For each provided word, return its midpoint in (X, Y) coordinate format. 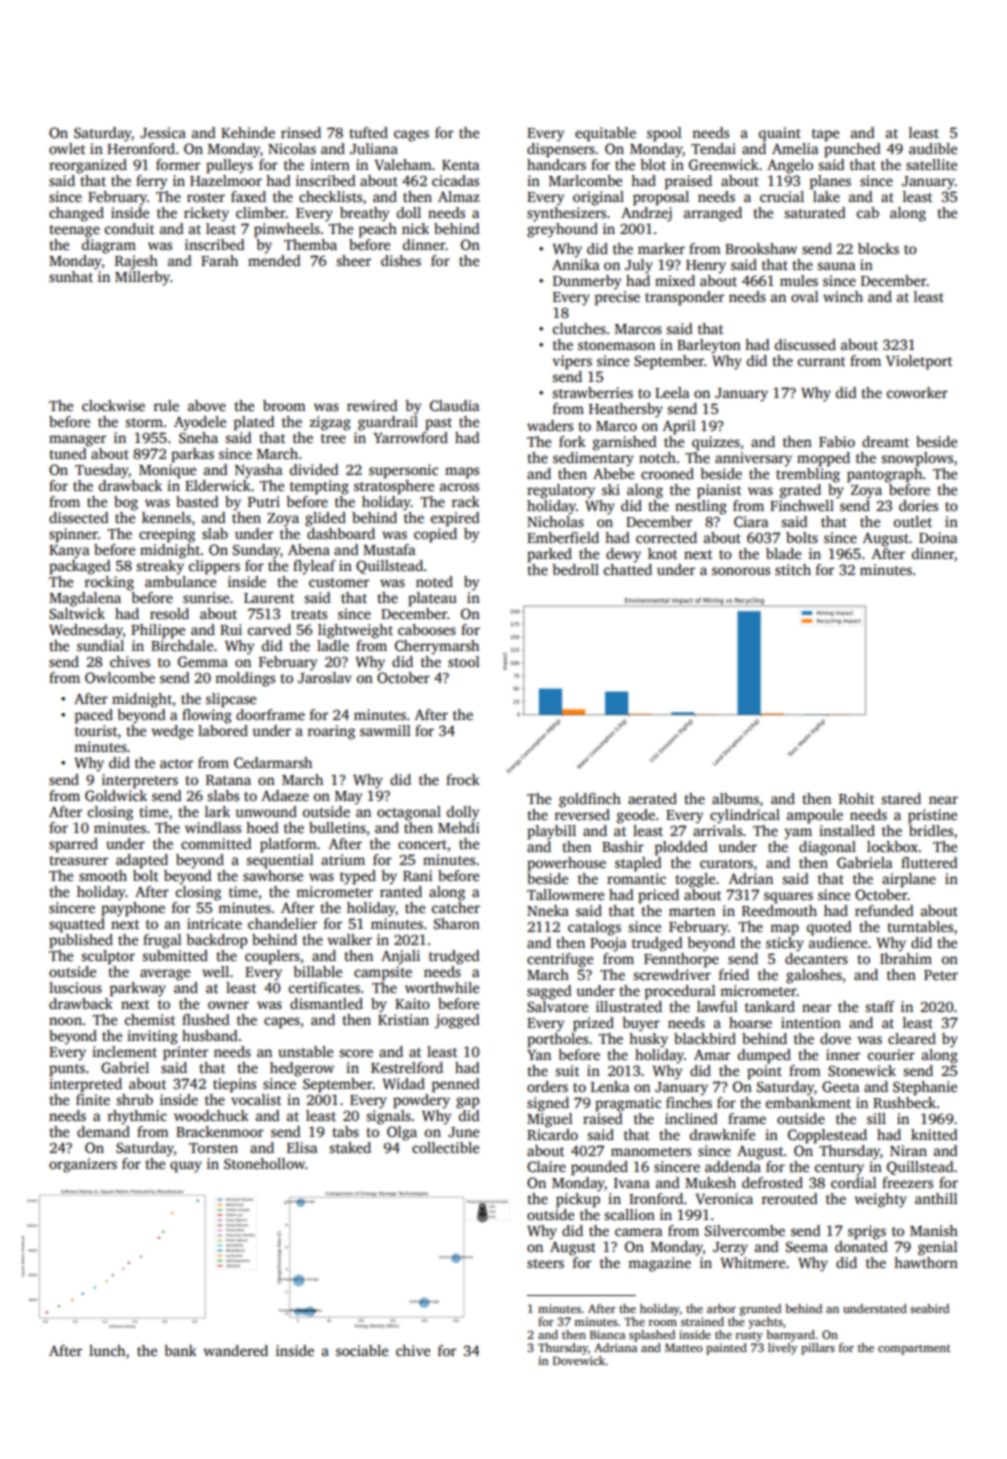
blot (653, 164)
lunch (107, 1350)
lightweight (355, 631)
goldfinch (590, 800)
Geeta (841, 1086)
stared (901, 798)
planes (830, 182)
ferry (151, 182)
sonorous (741, 571)
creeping (167, 535)
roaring (331, 732)
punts (67, 1070)
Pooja (608, 944)
